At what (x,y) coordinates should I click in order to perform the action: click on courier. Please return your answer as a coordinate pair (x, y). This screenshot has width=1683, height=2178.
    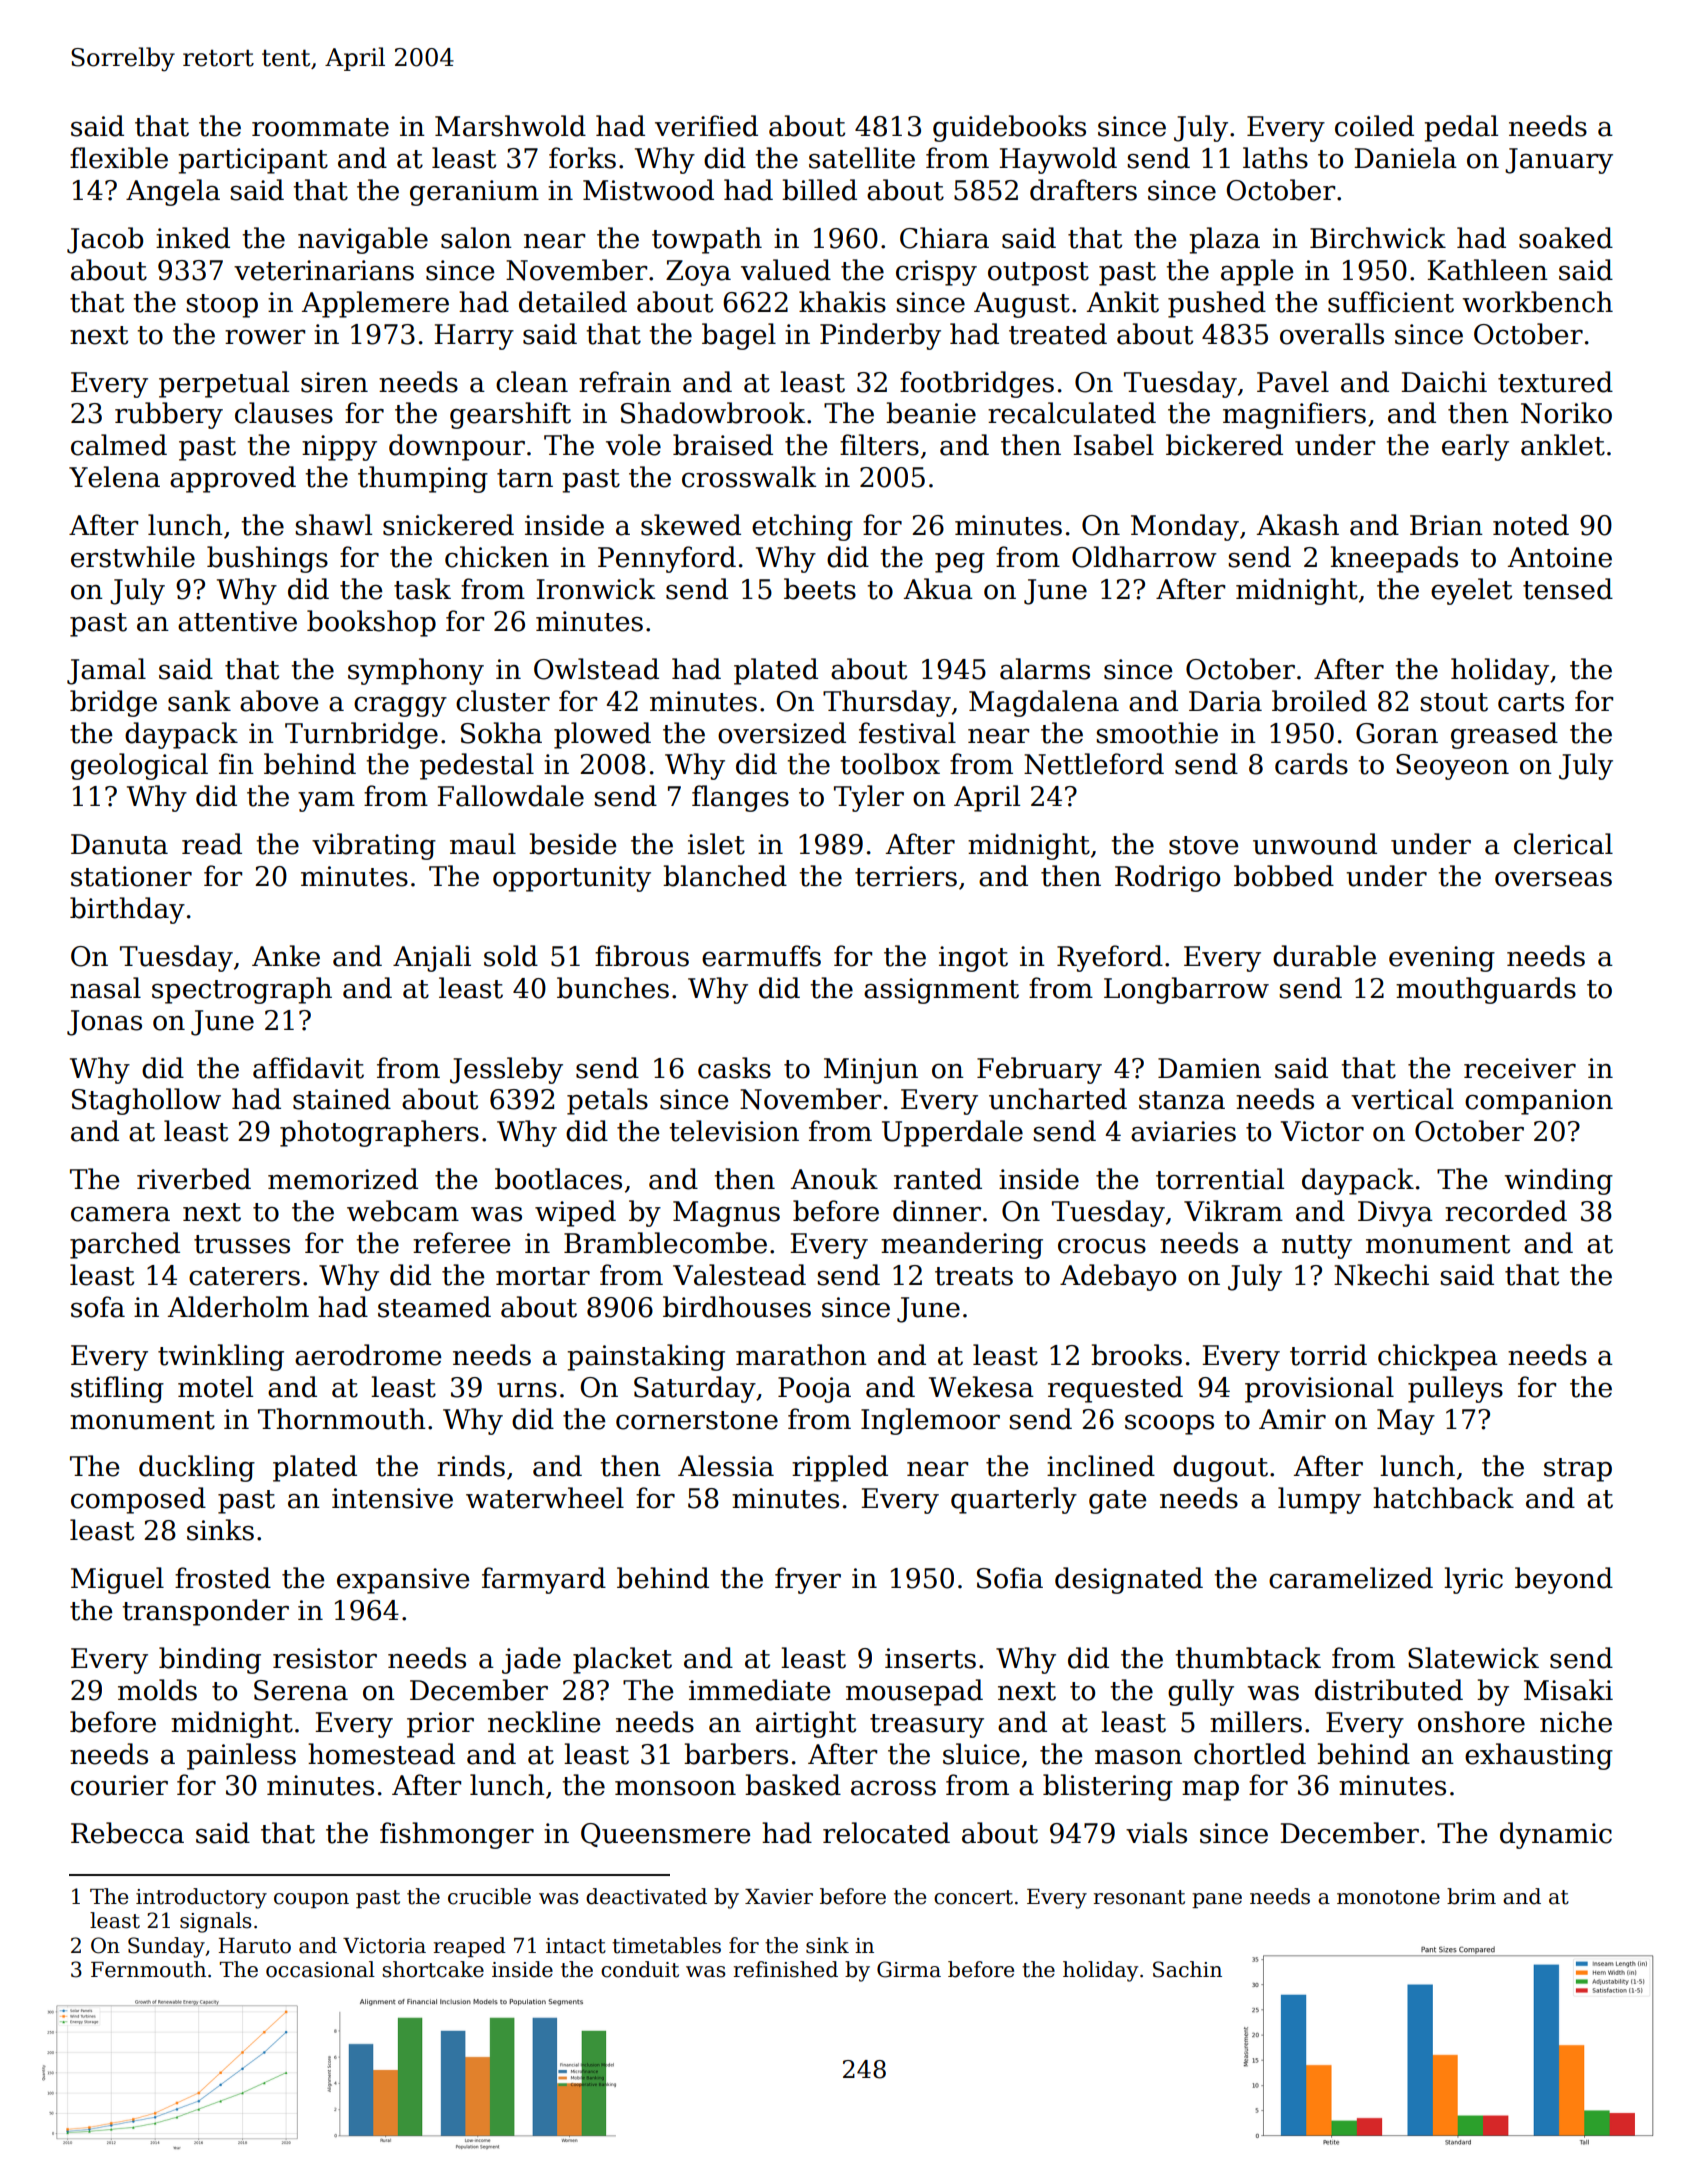
    Looking at the image, I should click on (119, 1785).
